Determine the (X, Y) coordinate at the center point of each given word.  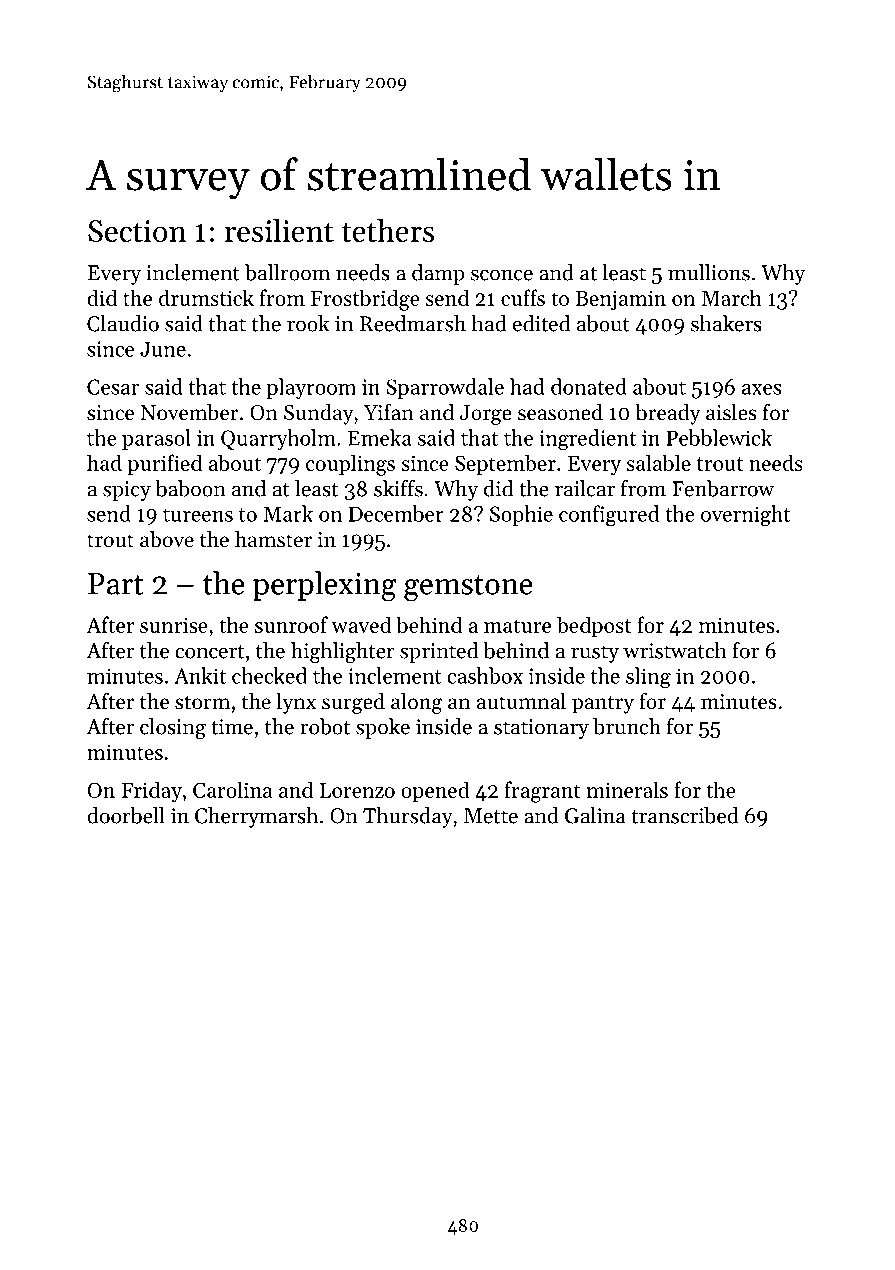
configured (609, 516)
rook (308, 323)
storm (202, 702)
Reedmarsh (413, 323)
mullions (709, 272)
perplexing (325, 586)
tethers (388, 230)
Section (137, 231)
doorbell (126, 815)
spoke (383, 728)
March (731, 297)
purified (165, 464)
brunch (627, 726)
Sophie (521, 515)
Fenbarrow (723, 488)
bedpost (594, 626)
